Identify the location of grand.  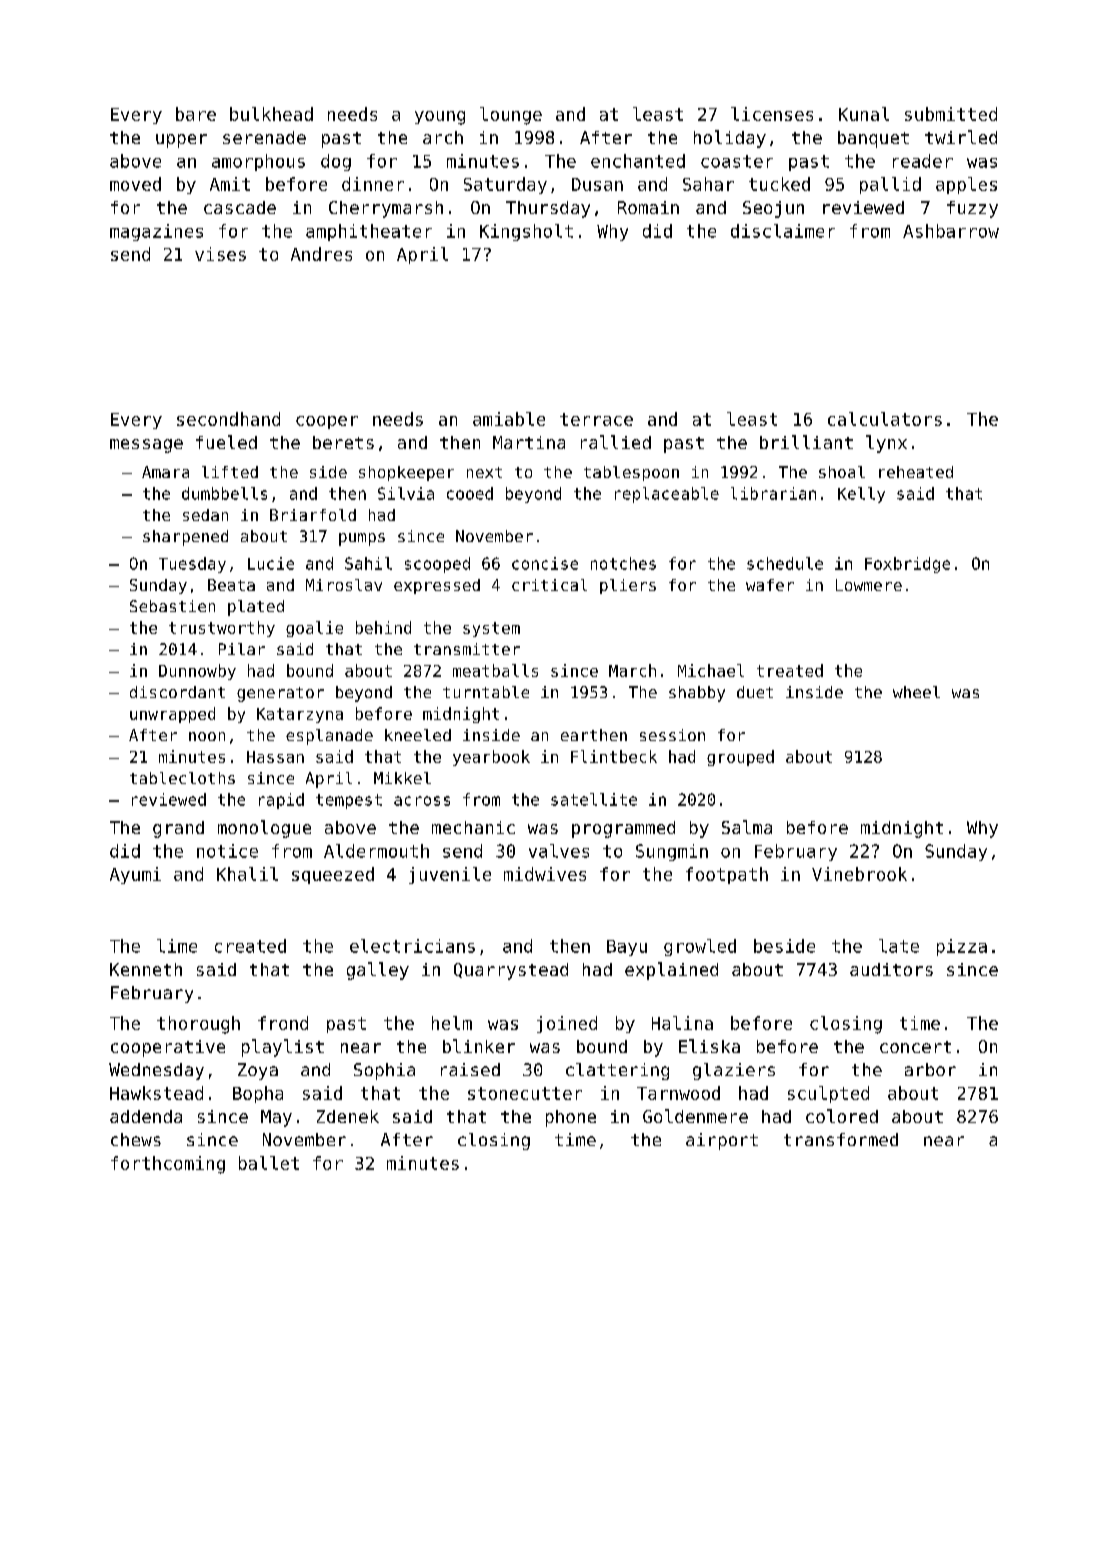
(178, 829).
